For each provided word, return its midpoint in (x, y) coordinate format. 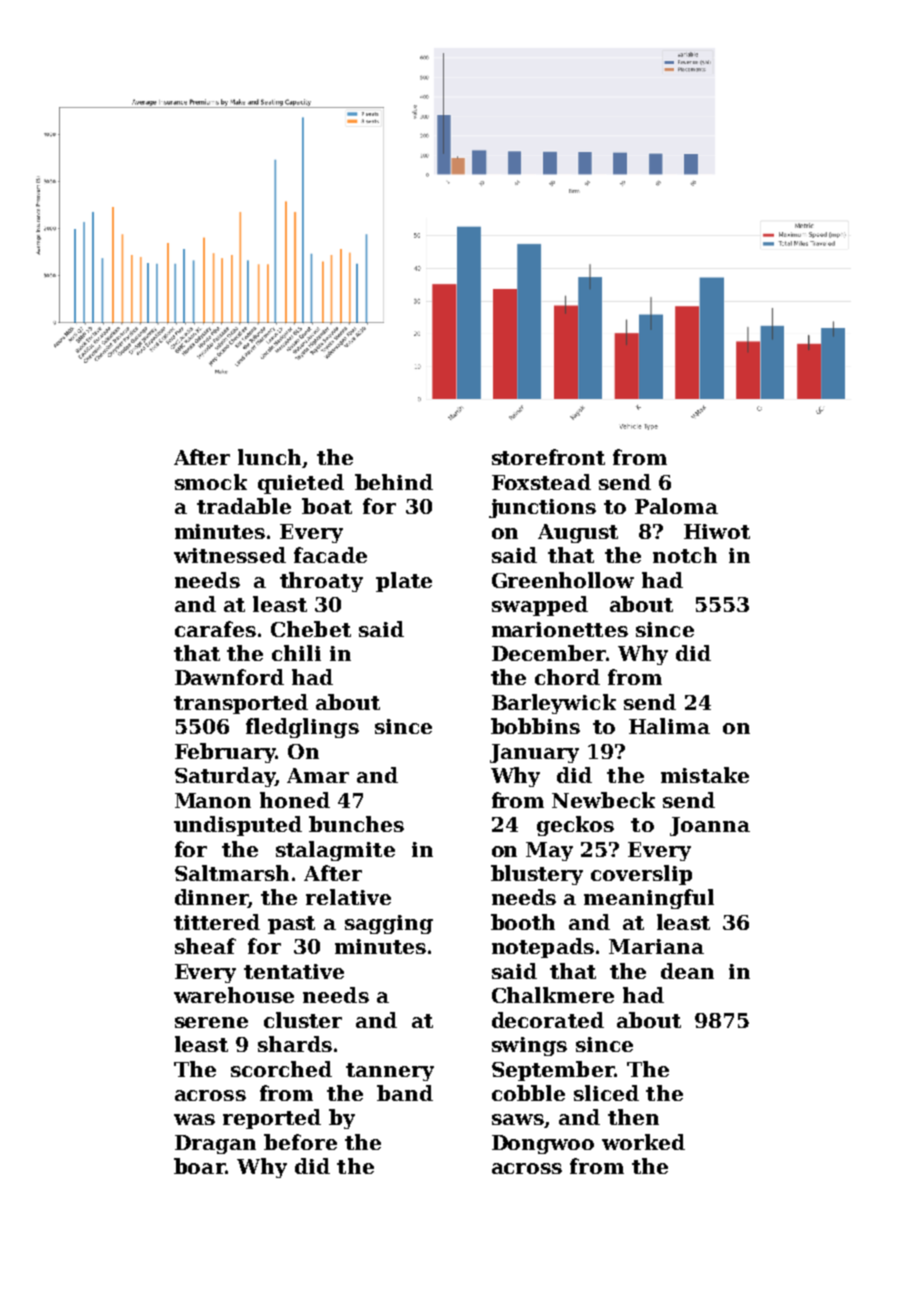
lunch (269, 457)
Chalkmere (553, 995)
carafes (215, 629)
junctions (542, 508)
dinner (211, 898)
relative (348, 897)
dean (687, 971)
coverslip (641, 875)
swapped (540, 606)
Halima (669, 726)
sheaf (205, 946)
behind (394, 482)
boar (199, 1166)
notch (685, 555)
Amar (318, 775)
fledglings (302, 728)
